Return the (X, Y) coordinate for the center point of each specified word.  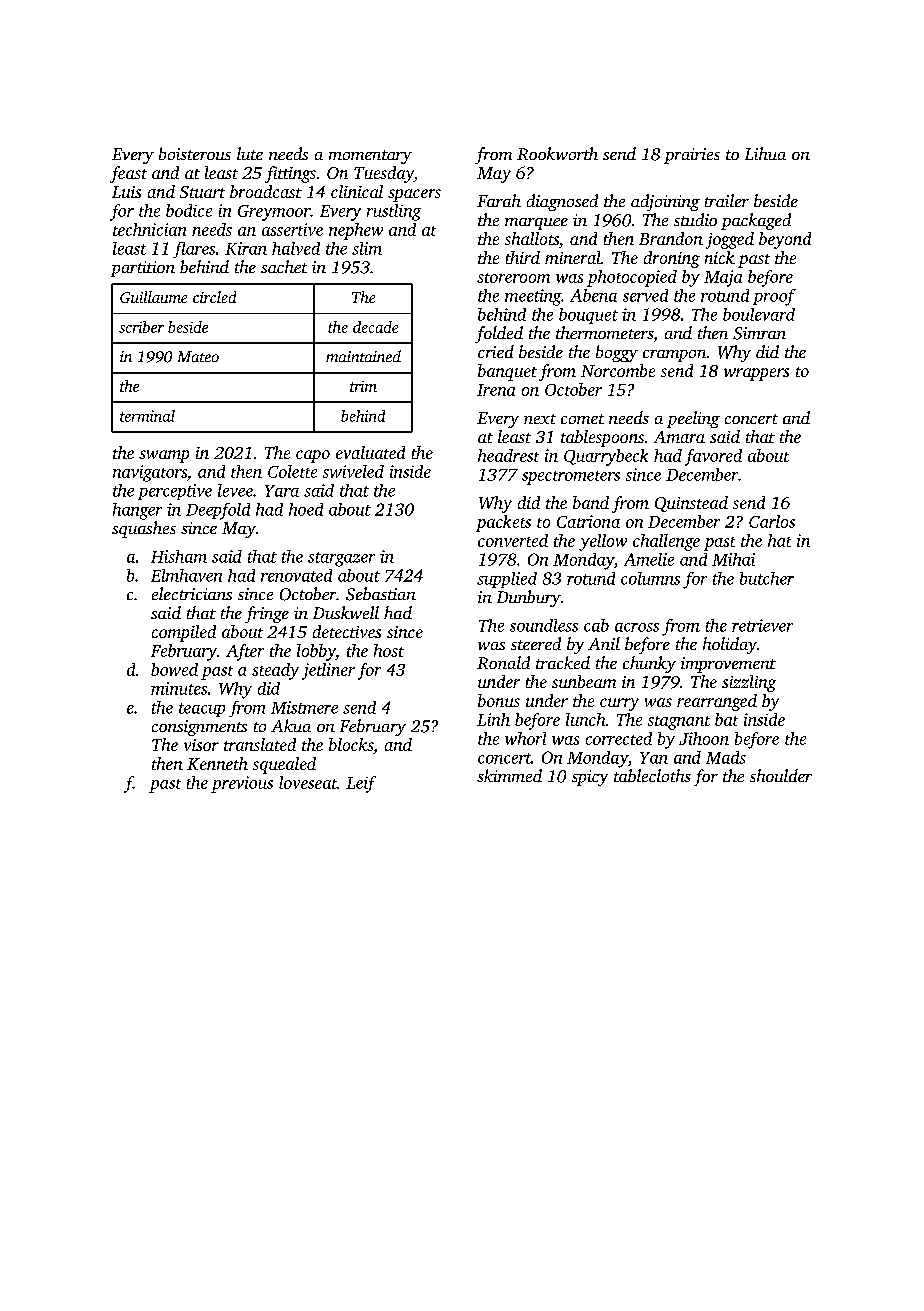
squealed (284, 765)
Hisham (179, 556)
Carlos (772, 521)
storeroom (513, 278)
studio (695, 219)
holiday (730, 645)
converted (513, 540)
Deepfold (218, 511)
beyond (785, 240)
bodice (189, 210)
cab (596, 625)
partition (143, 269)
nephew (356, 231)
